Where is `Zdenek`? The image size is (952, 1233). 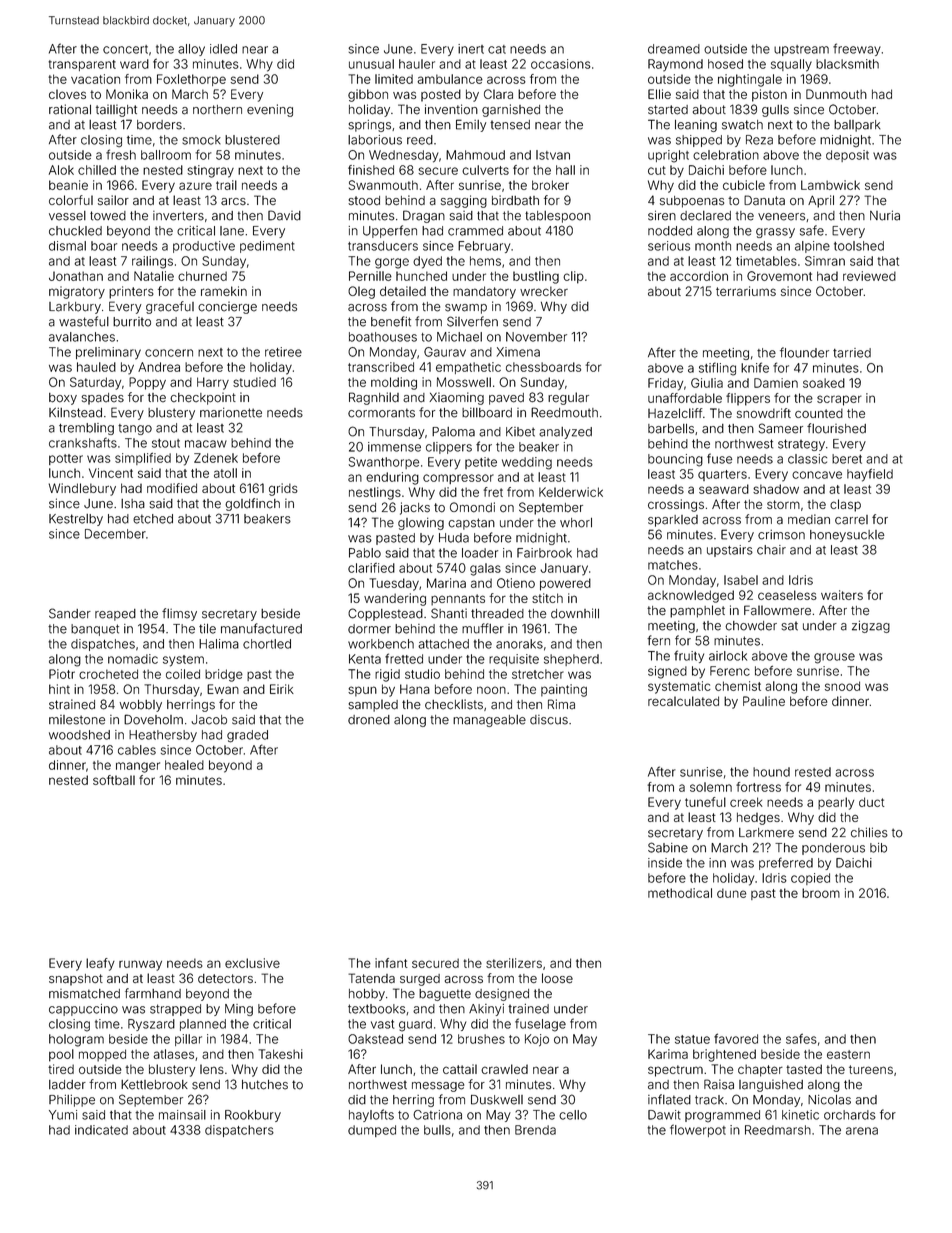 Zdenek is located at coordinates (216, 458).
